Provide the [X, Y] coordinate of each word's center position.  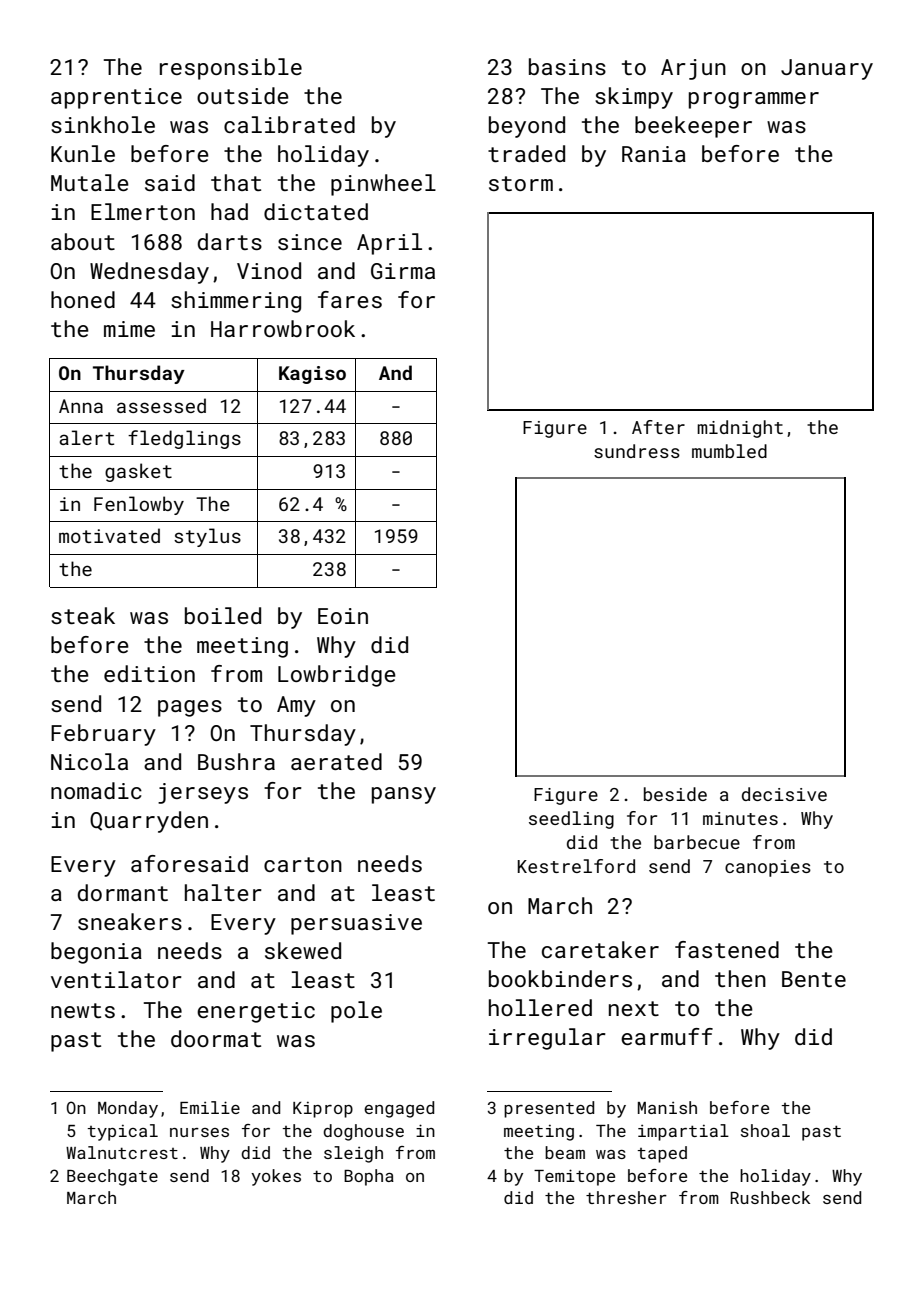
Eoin [343, 616]
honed [83, 299]
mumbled [729, 451]
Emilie [210, 1107]
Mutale [90, 182]
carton [303, 864]
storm [521, 183]
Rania [654, 154]
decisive [784, 794]
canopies [768, 868]
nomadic [96, 790]
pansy [404, 795]
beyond [527, 127]
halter [223, 892]
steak [83, 615]
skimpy [634, 98]
